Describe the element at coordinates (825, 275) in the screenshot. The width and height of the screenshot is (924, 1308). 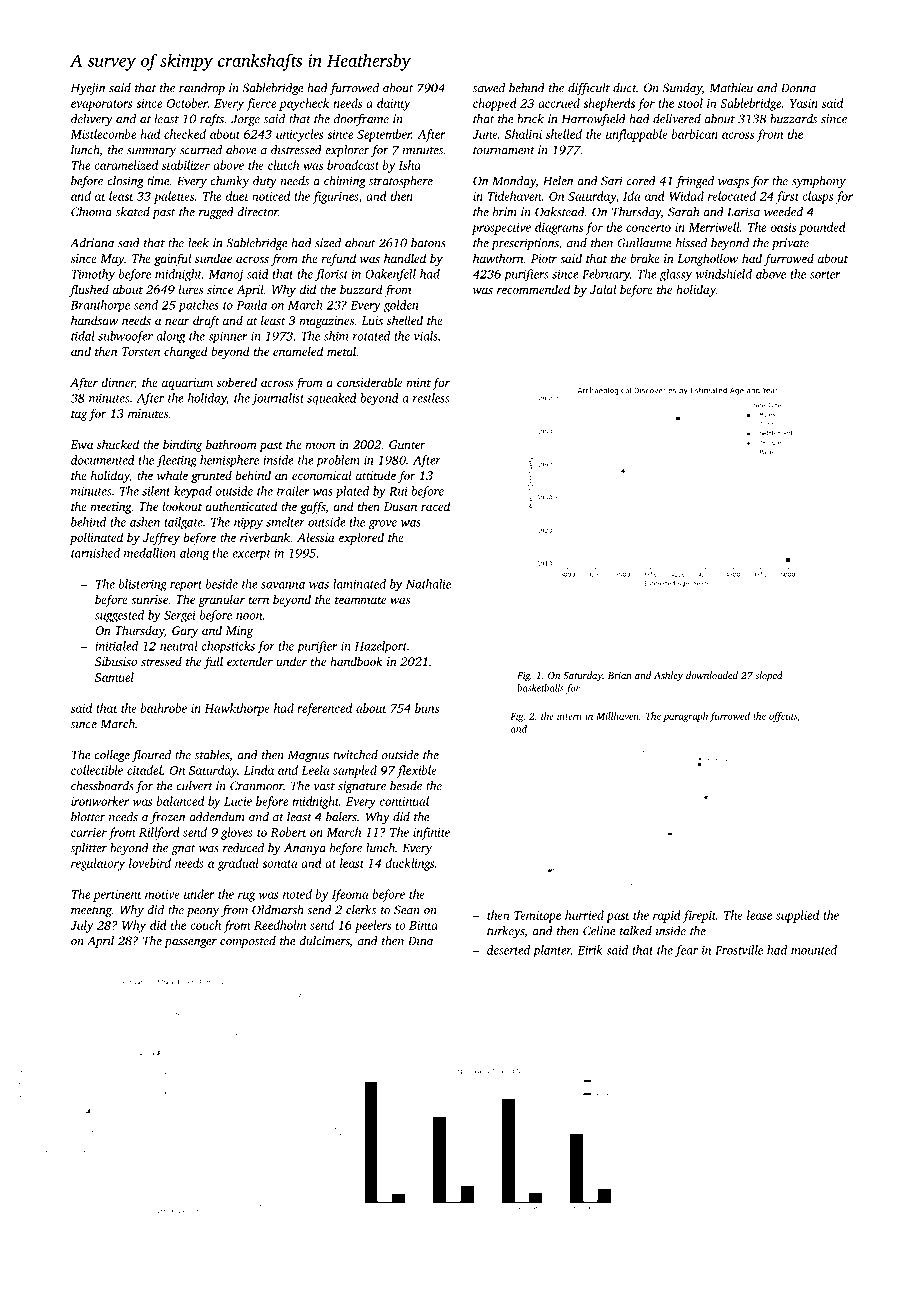
I see `sorter` at that location.
